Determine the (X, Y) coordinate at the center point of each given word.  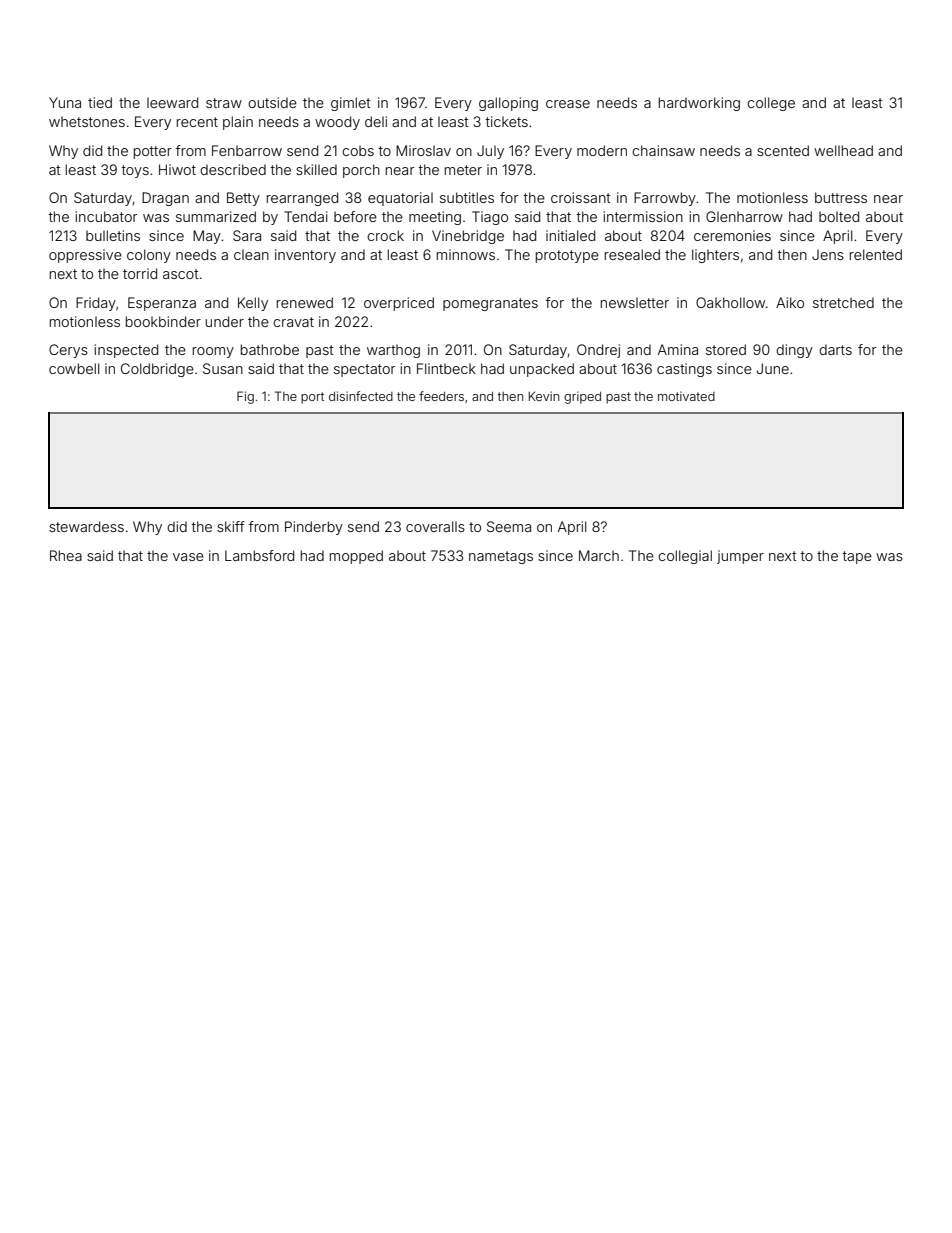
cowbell (74, 368)
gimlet (351, 104)
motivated (686, 396)
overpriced (399, 304)
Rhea (66, 555)
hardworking (699, 104)
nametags (501, 557)
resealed (632, 254)
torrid (140, 273)
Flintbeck (446, 368)
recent (197, 122)
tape (857, 557)
